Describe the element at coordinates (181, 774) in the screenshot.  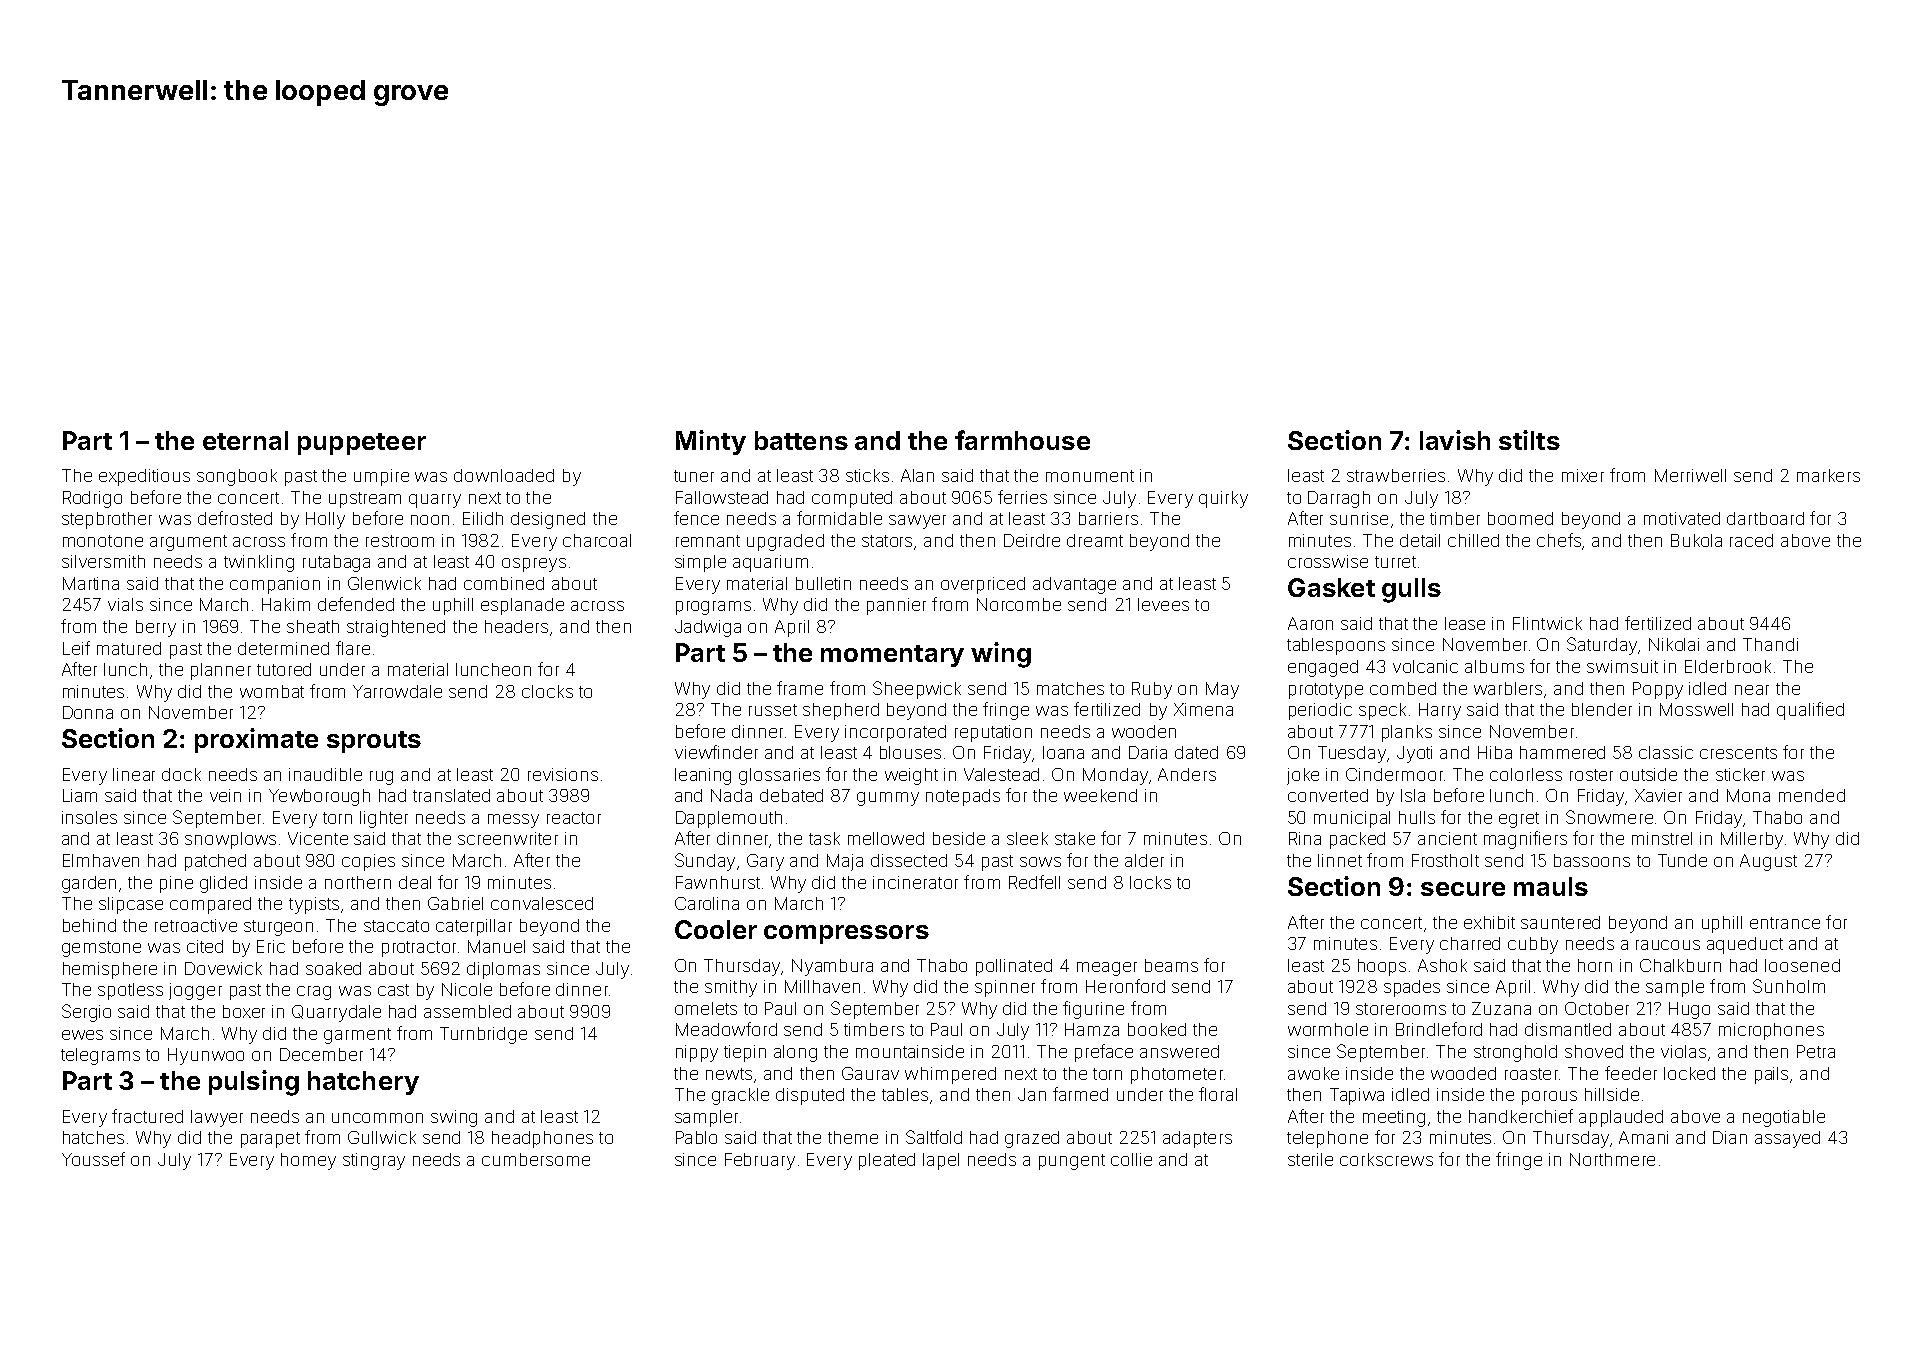
I see `dock` at that location.
